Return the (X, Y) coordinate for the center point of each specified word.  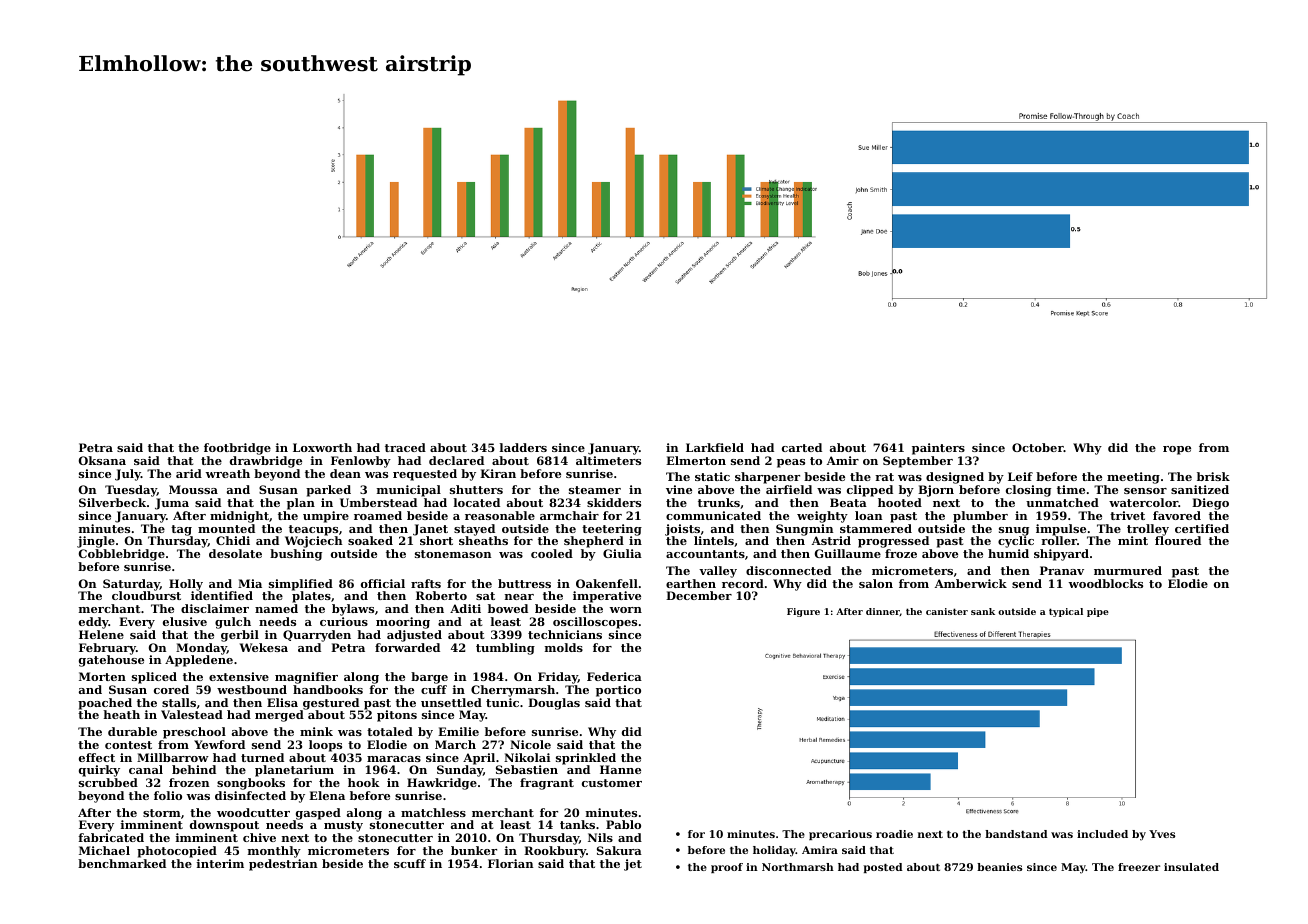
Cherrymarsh (513, 691)
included (1102, 834)
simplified (301, 585)
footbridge (237, 449)
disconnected (788, 570)
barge (429, 678)
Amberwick (971, 583)
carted (802, 447)
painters (938, 449)
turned (262, 757)
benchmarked (122, 863)
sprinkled (586, 759)
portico (618, 691)
